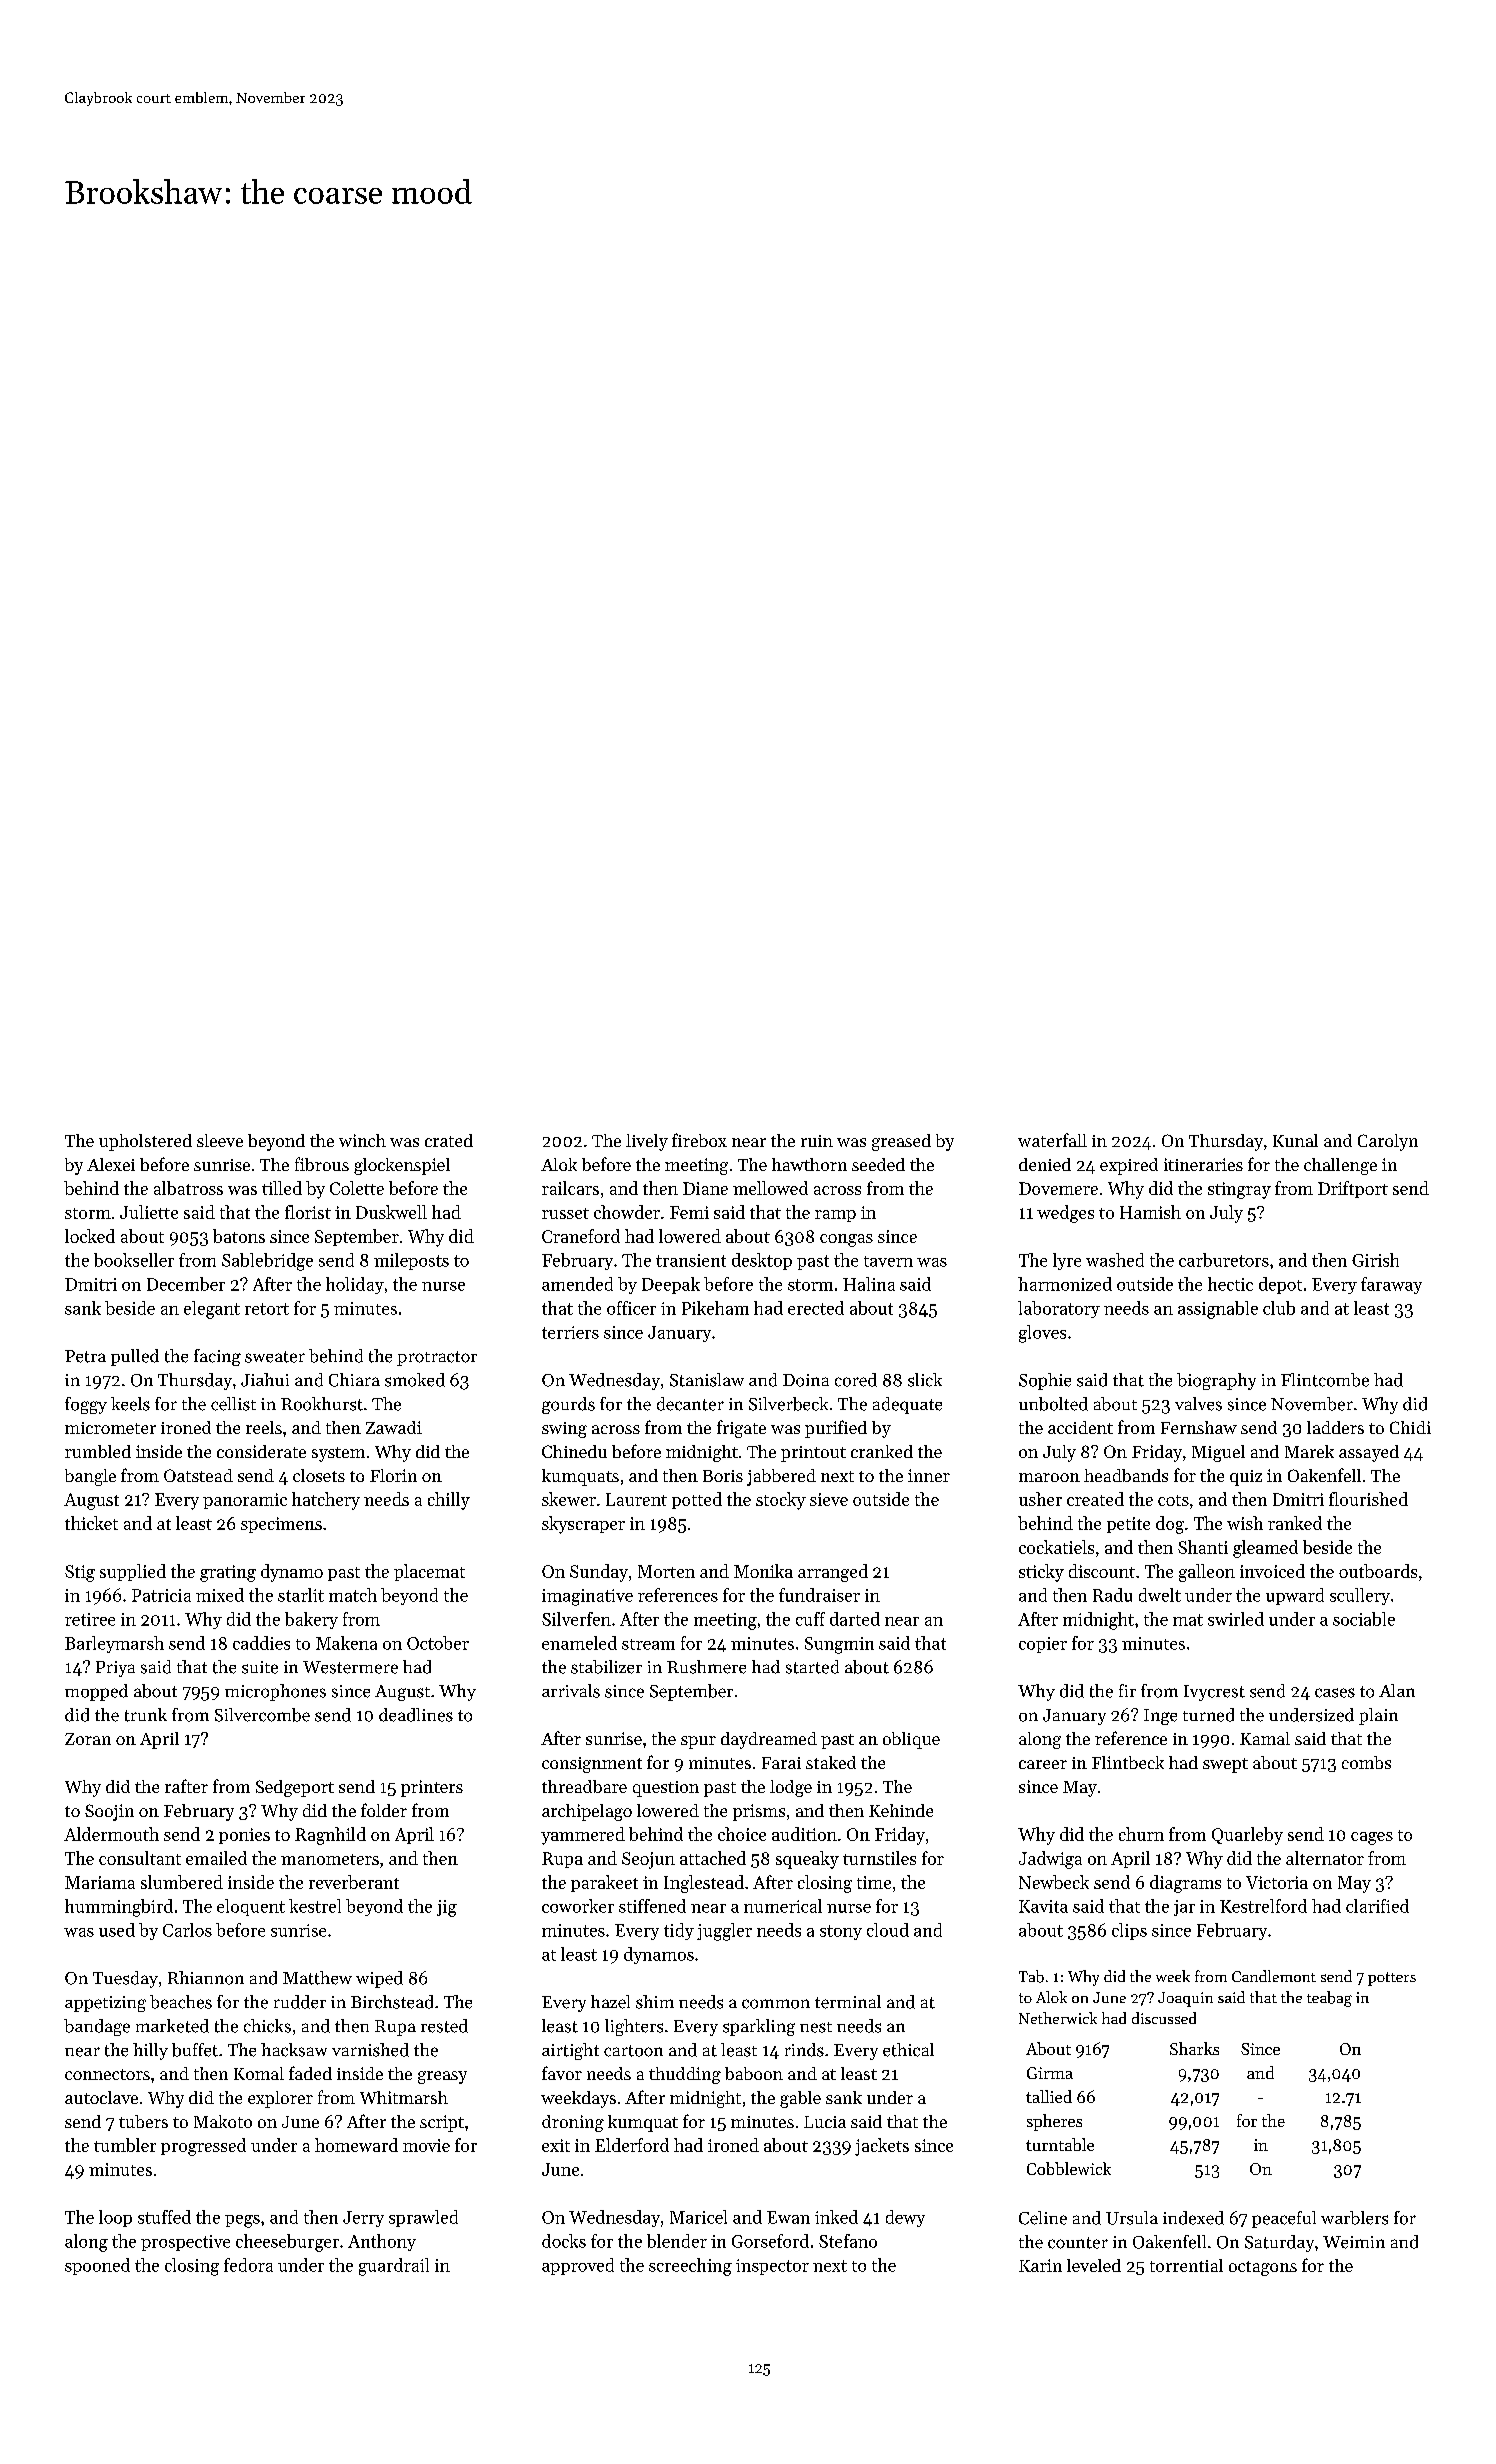 The height and width of the page is (2464, 1496). What do you see at coordinates (97, 2266) in the page?
I see `spooned` at bounding box center [97, 2266].
